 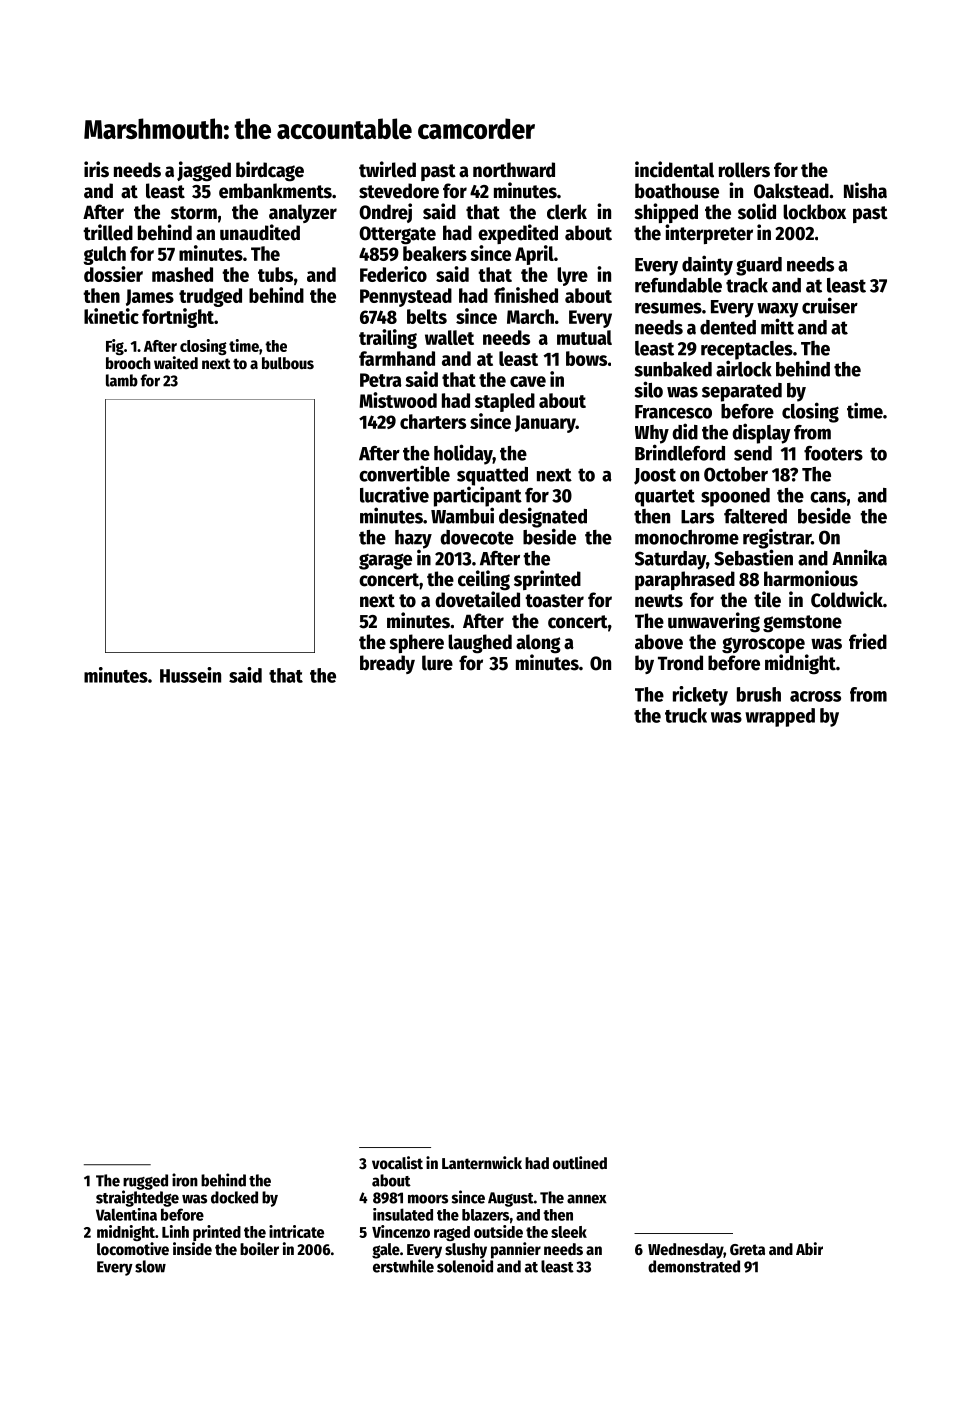 What do you see at coordinates (270, 171) in the document?
I see `birdcage` at bounding box center [270, 171].
